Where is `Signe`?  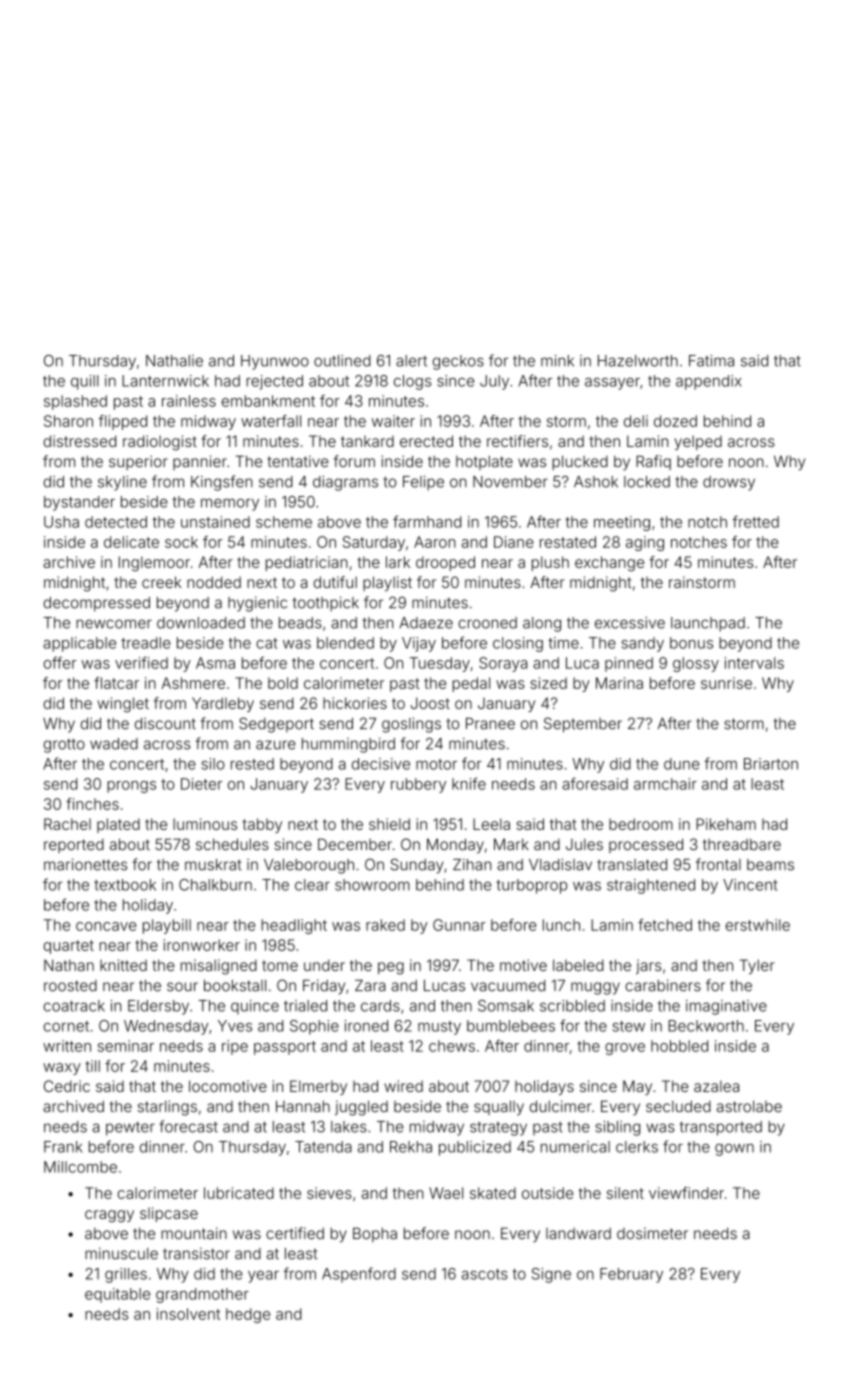 Signe is located at coordinates (551, 1275).
